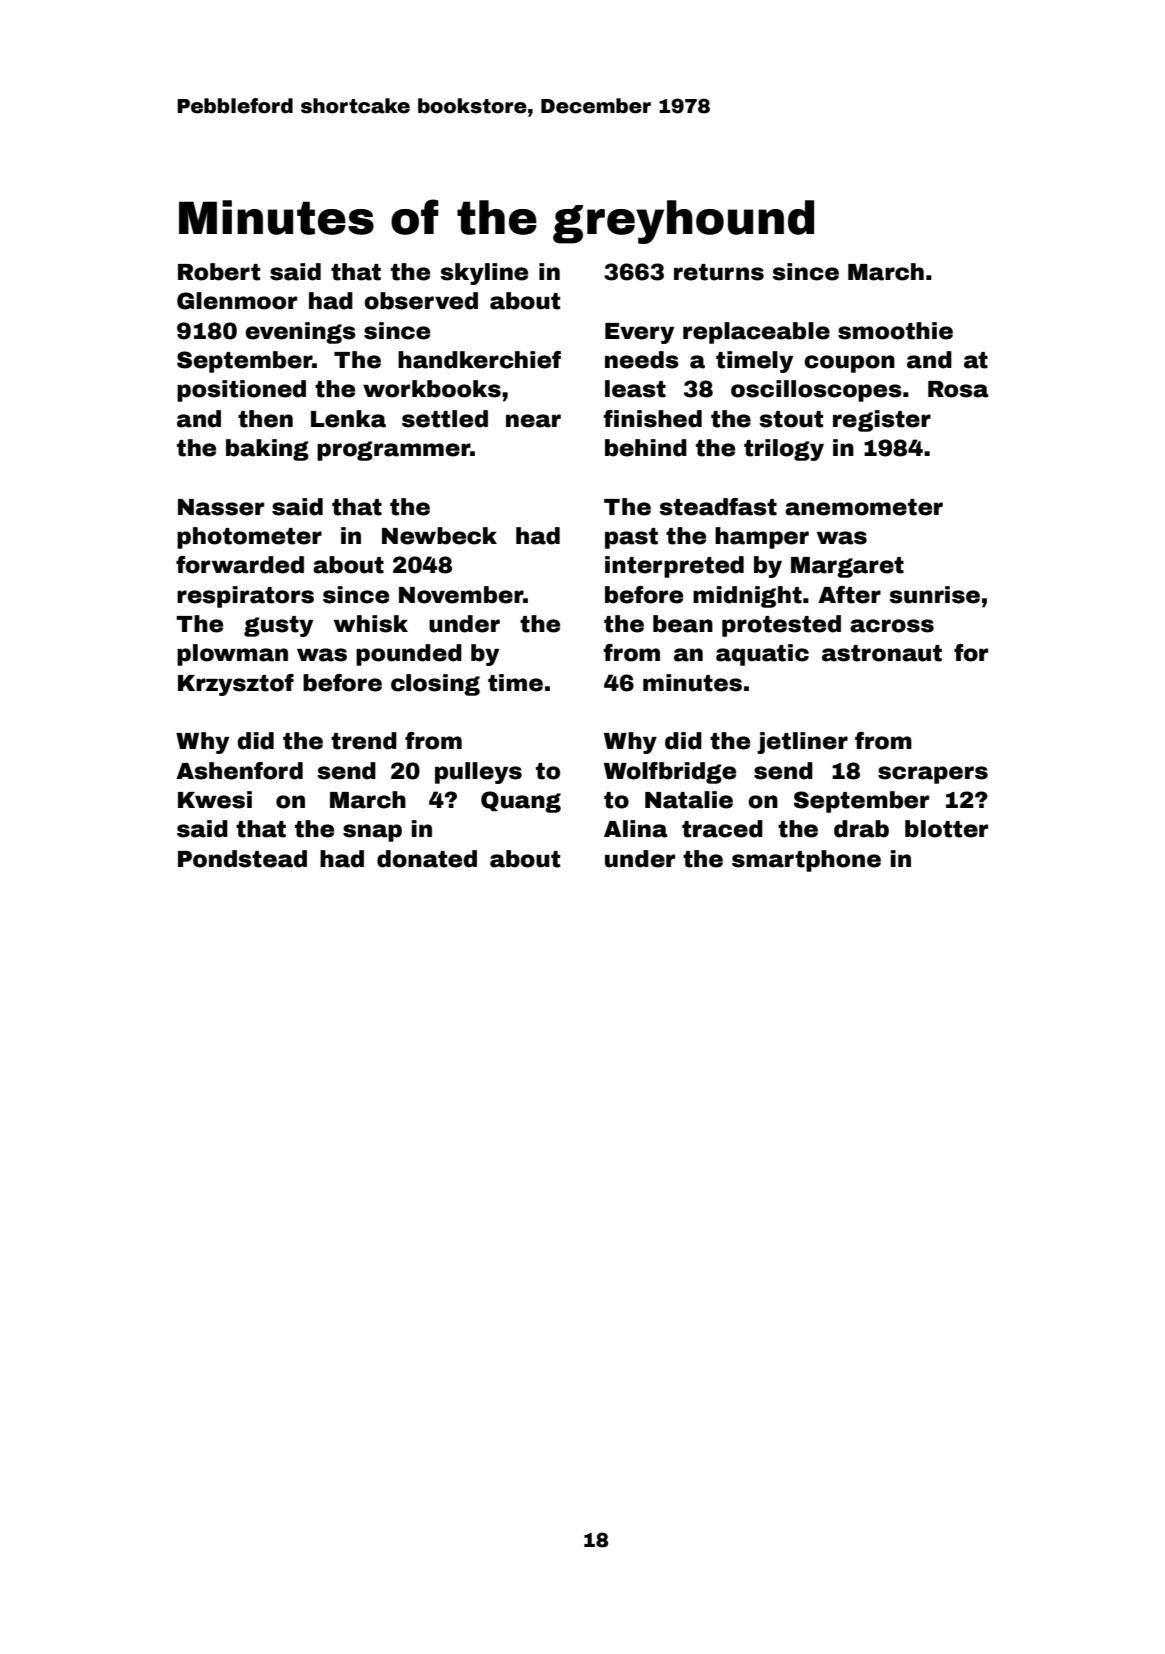 The height and width of the screenshot is (1654, 1165). Describe the element at coordinates (806, 861) in the screenshot. I see `smartphone` at that location.
